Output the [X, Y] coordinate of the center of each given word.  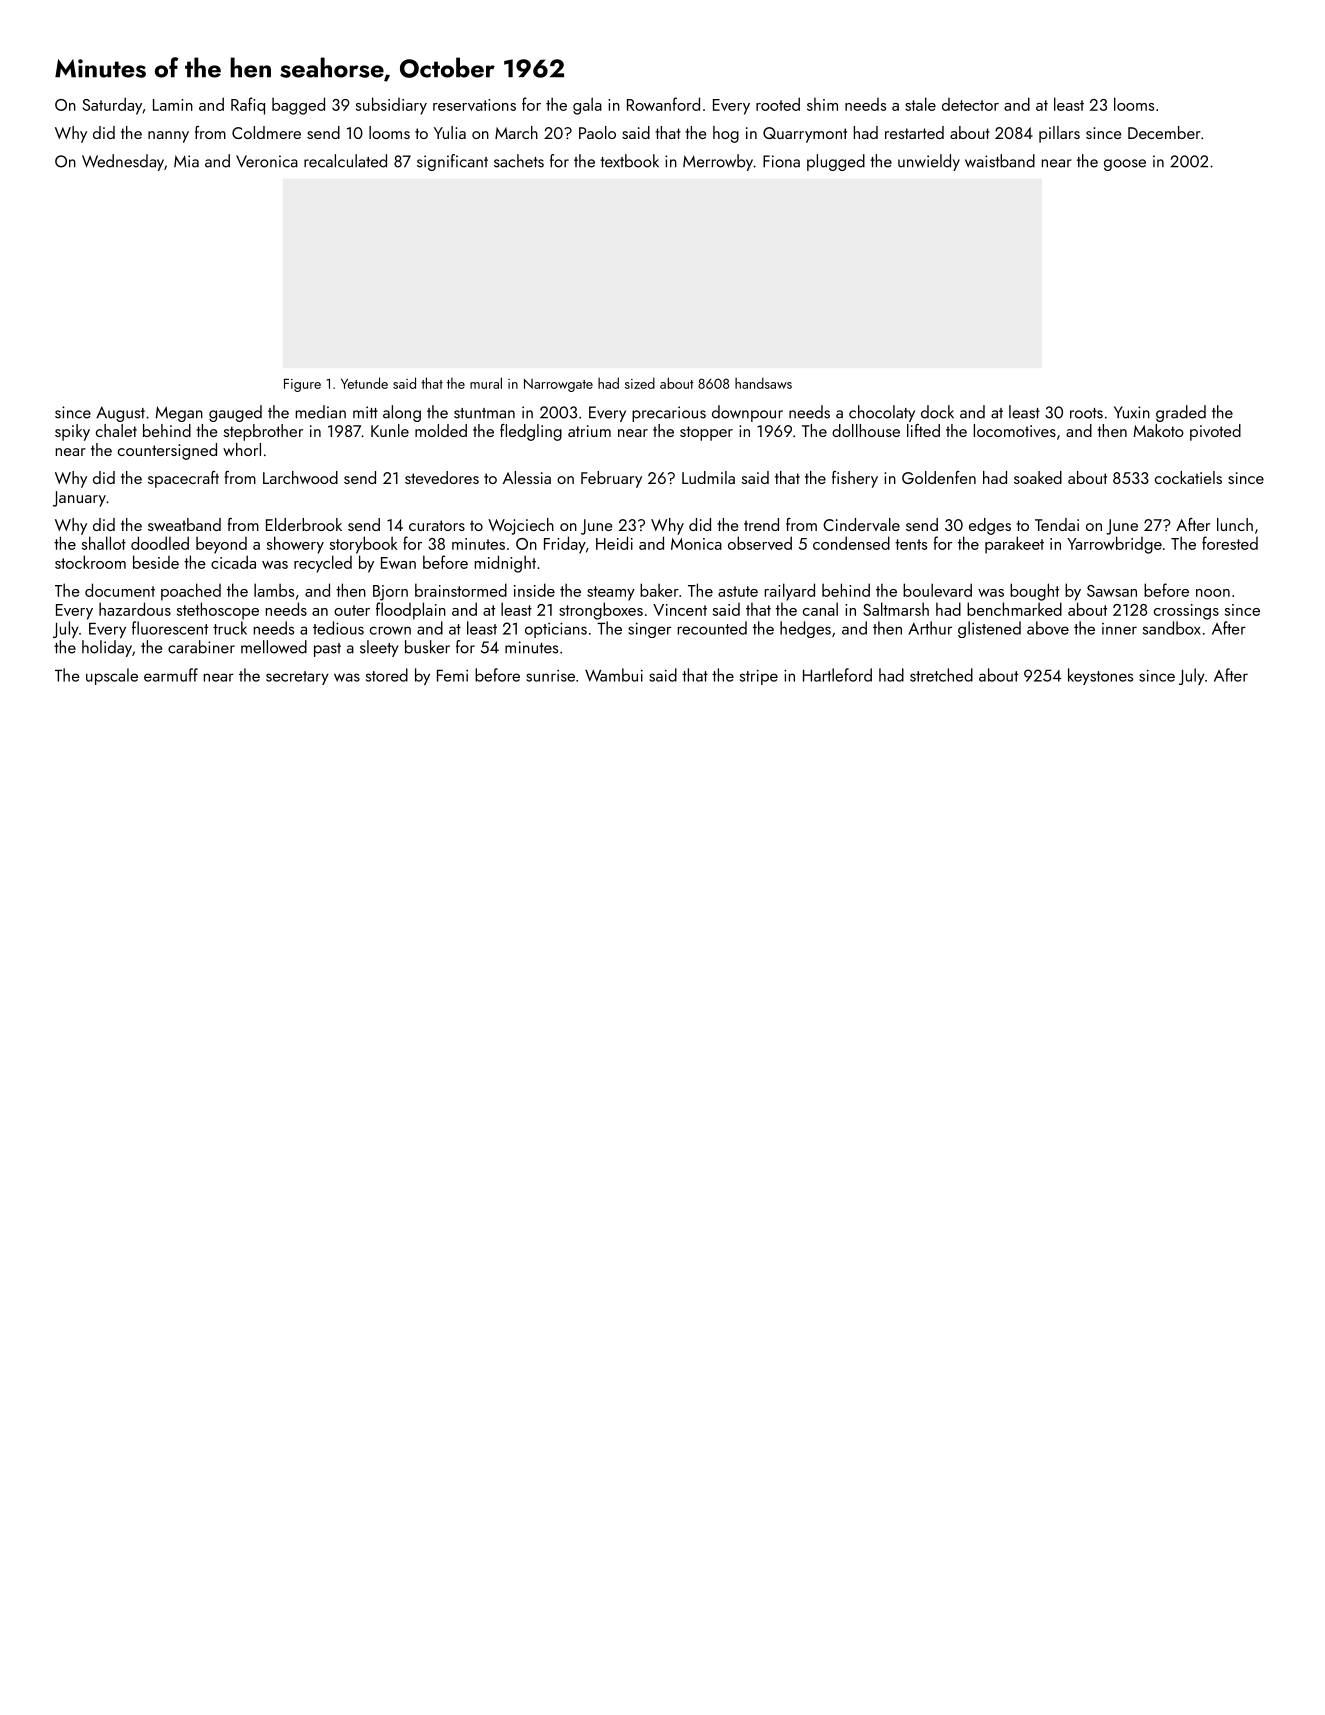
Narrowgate [558, 385]
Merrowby [718, 162]
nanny [168, 137]
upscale [112, 676]
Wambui [614, 675]
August [120, 414]
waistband [1000, 161]
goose [1125, 165]
